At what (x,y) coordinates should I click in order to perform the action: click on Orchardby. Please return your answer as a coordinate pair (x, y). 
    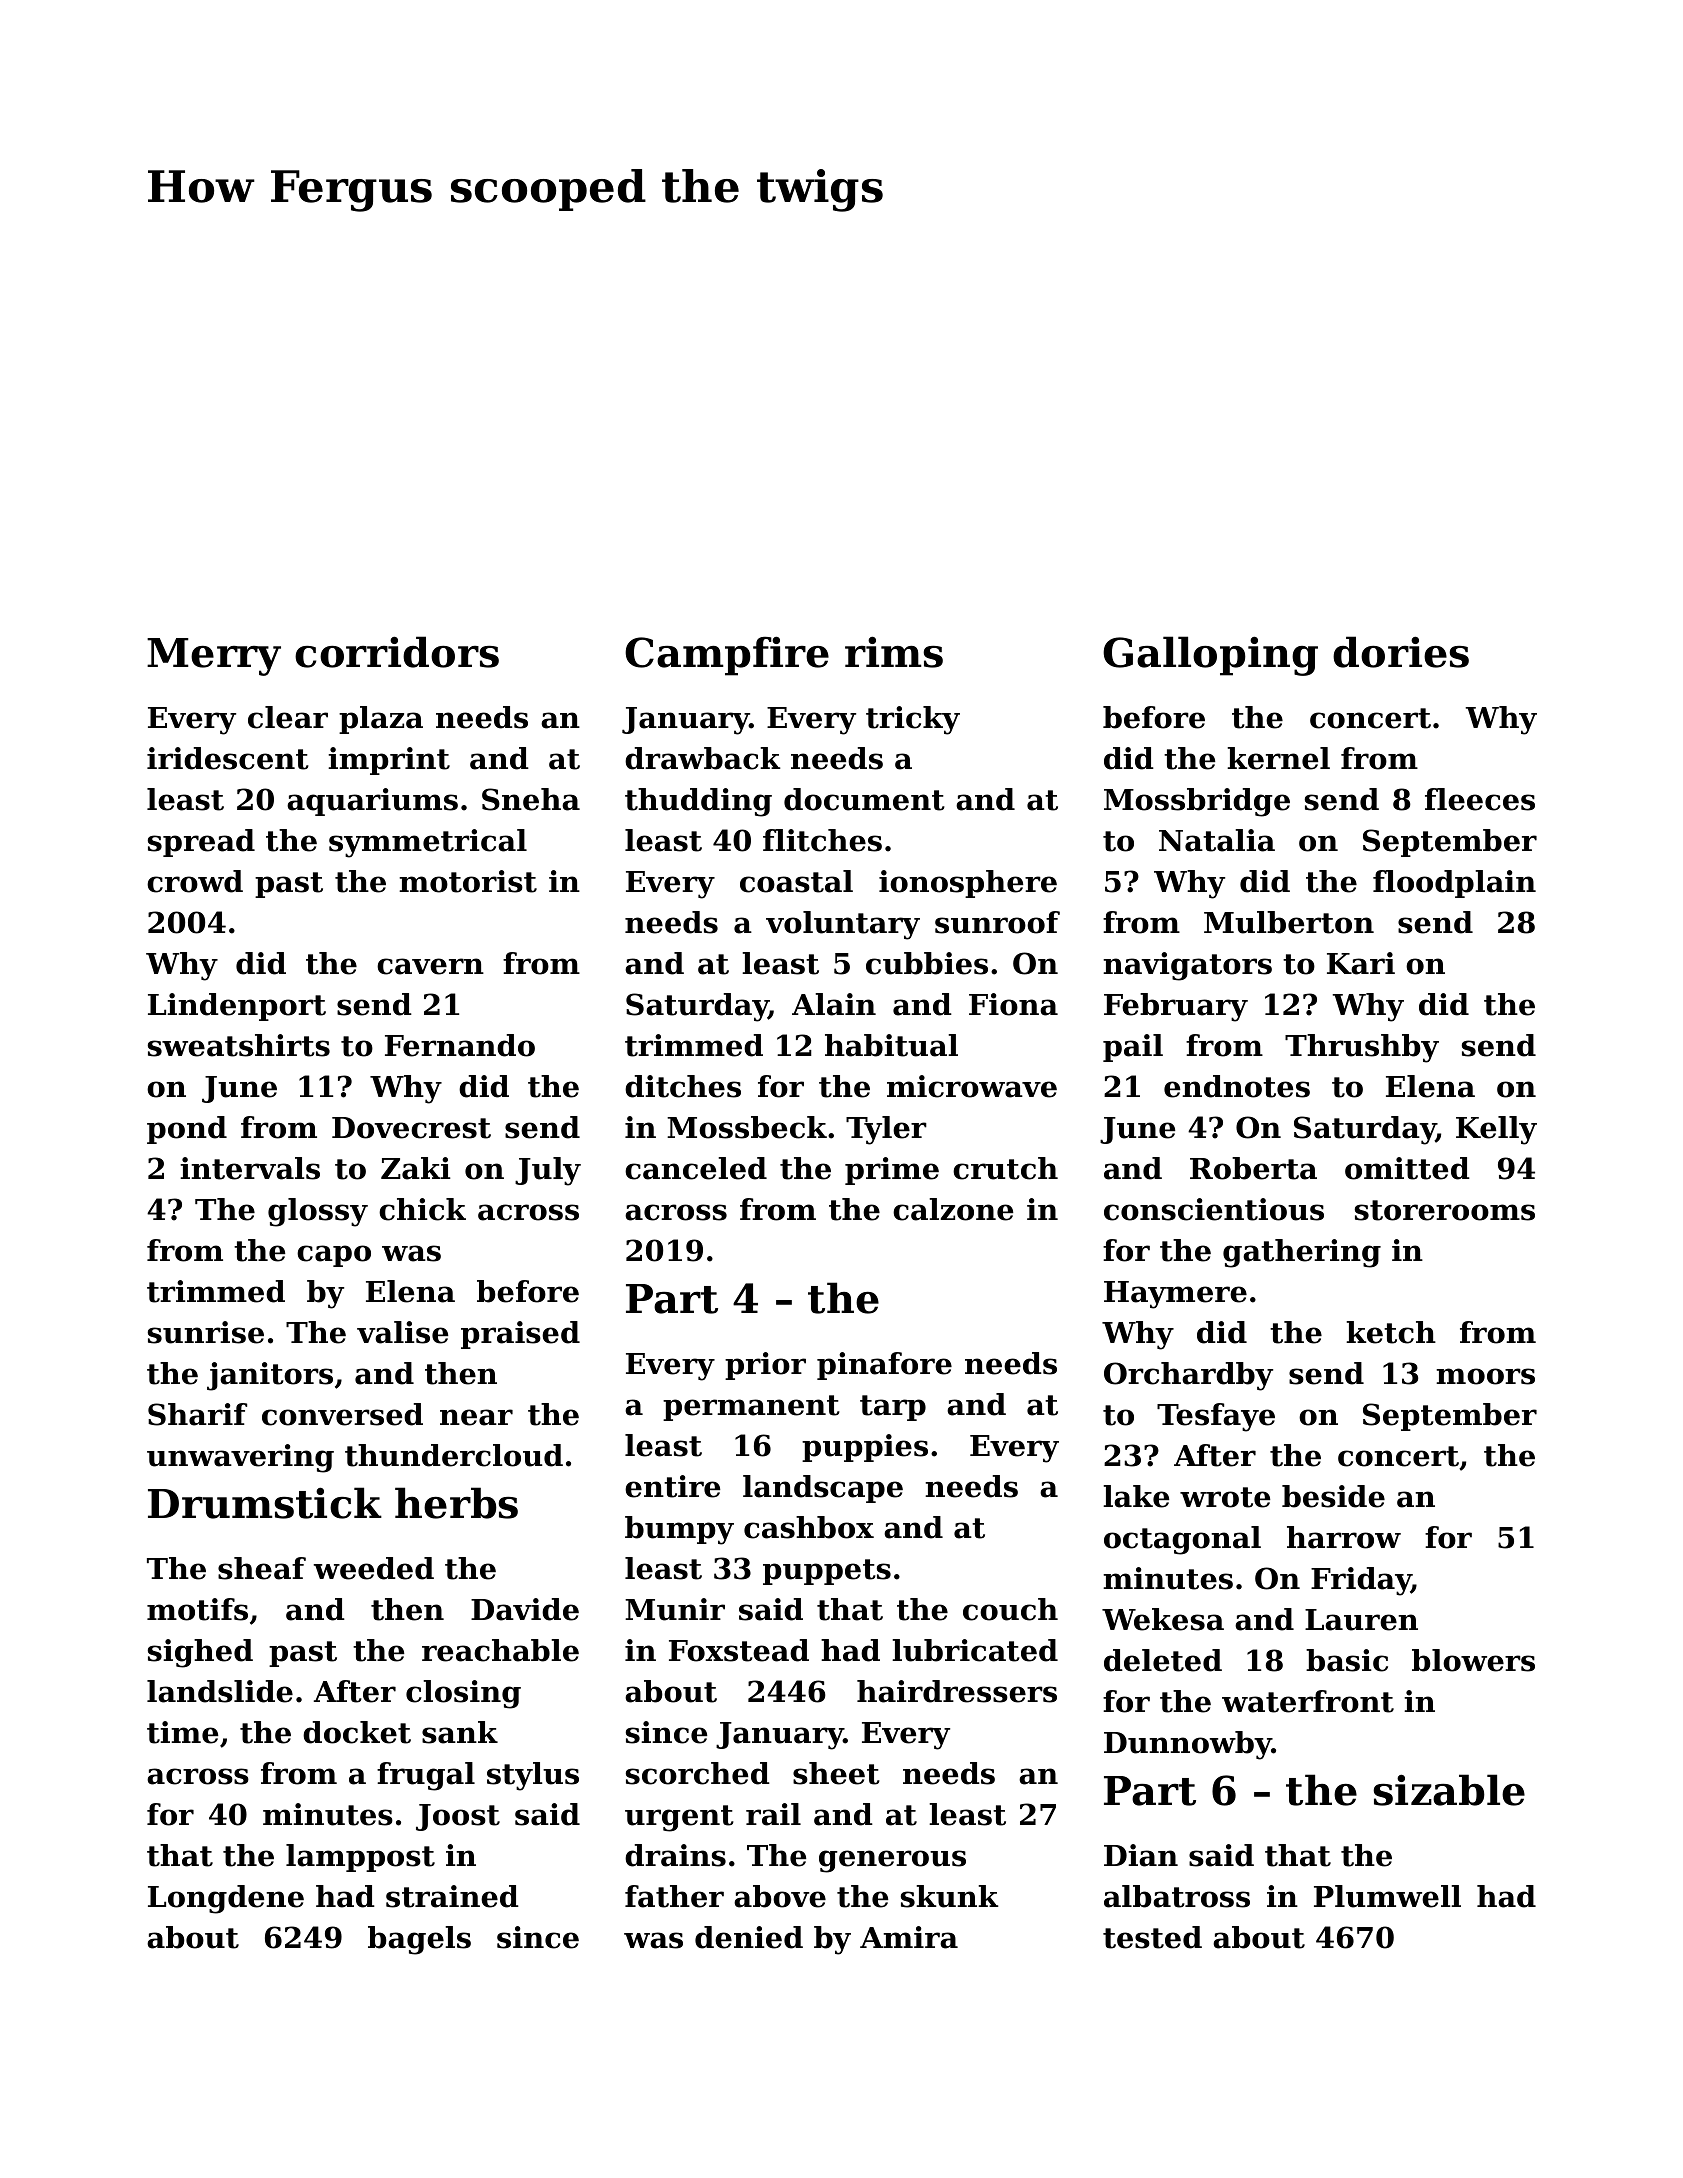
    Looking at the image, I should click on (1188, 1376).
